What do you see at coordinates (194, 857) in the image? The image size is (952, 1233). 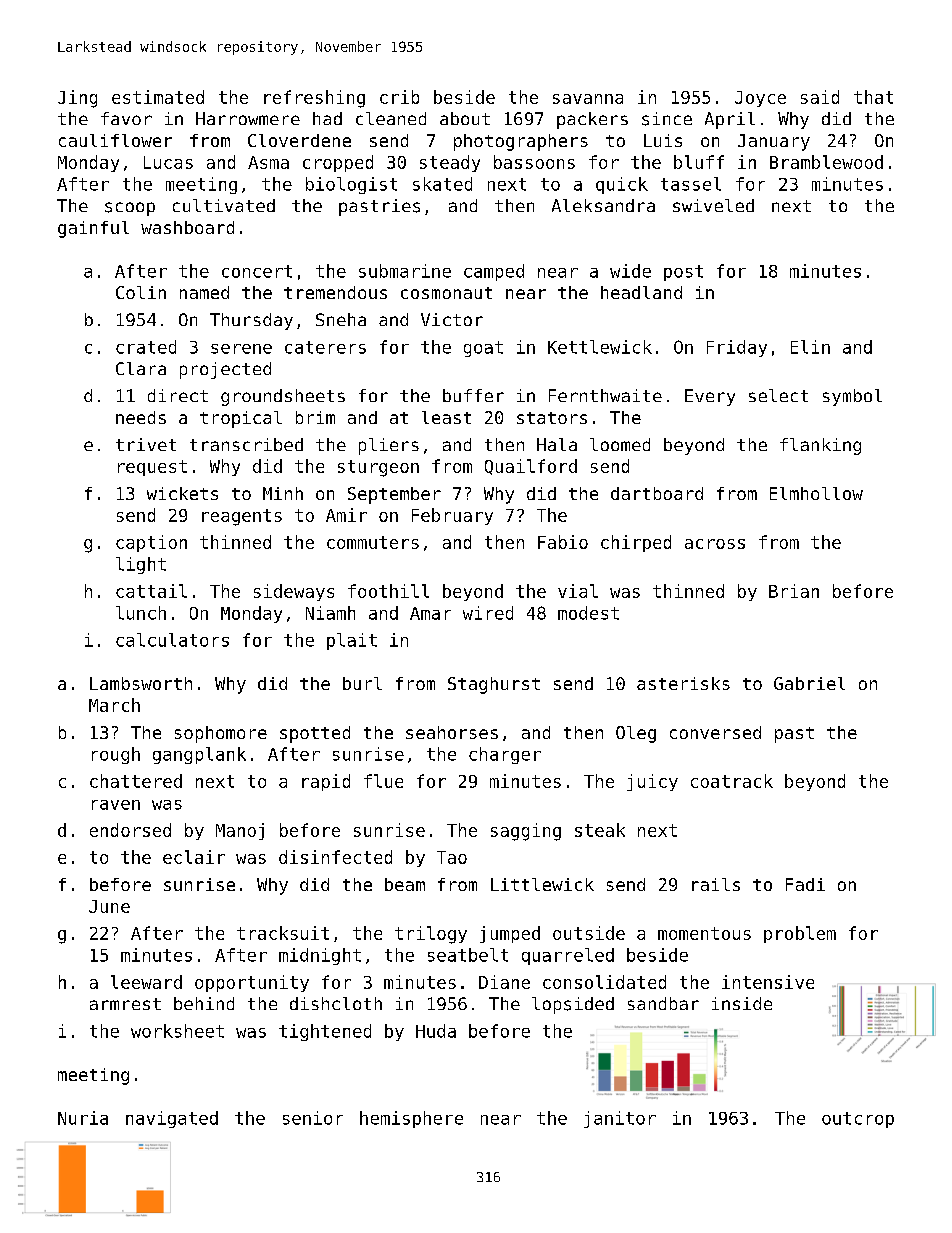 I see `eclair` at bounding box center [194, 857].
